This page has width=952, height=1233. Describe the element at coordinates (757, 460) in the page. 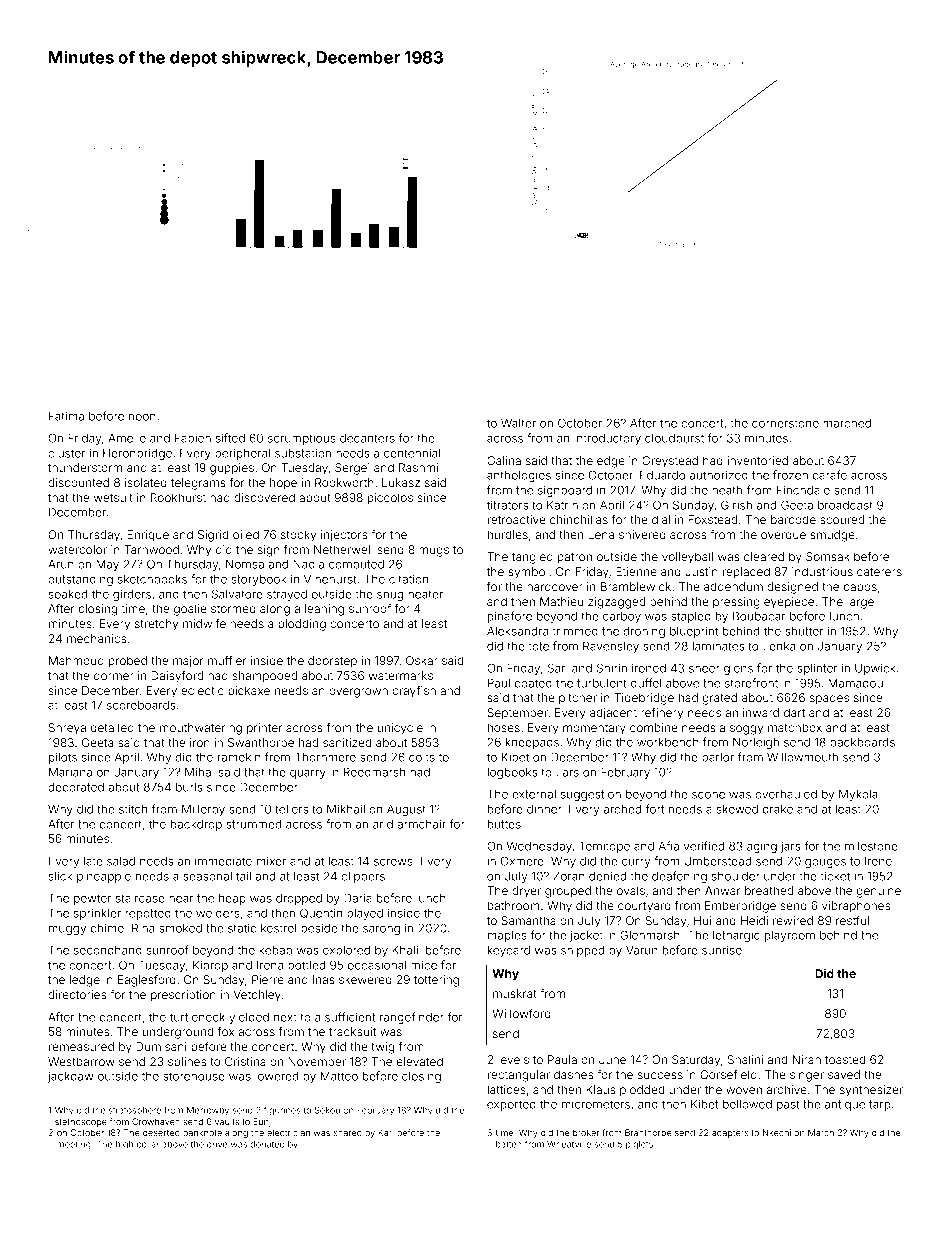

I see `inventoried` at that location.
